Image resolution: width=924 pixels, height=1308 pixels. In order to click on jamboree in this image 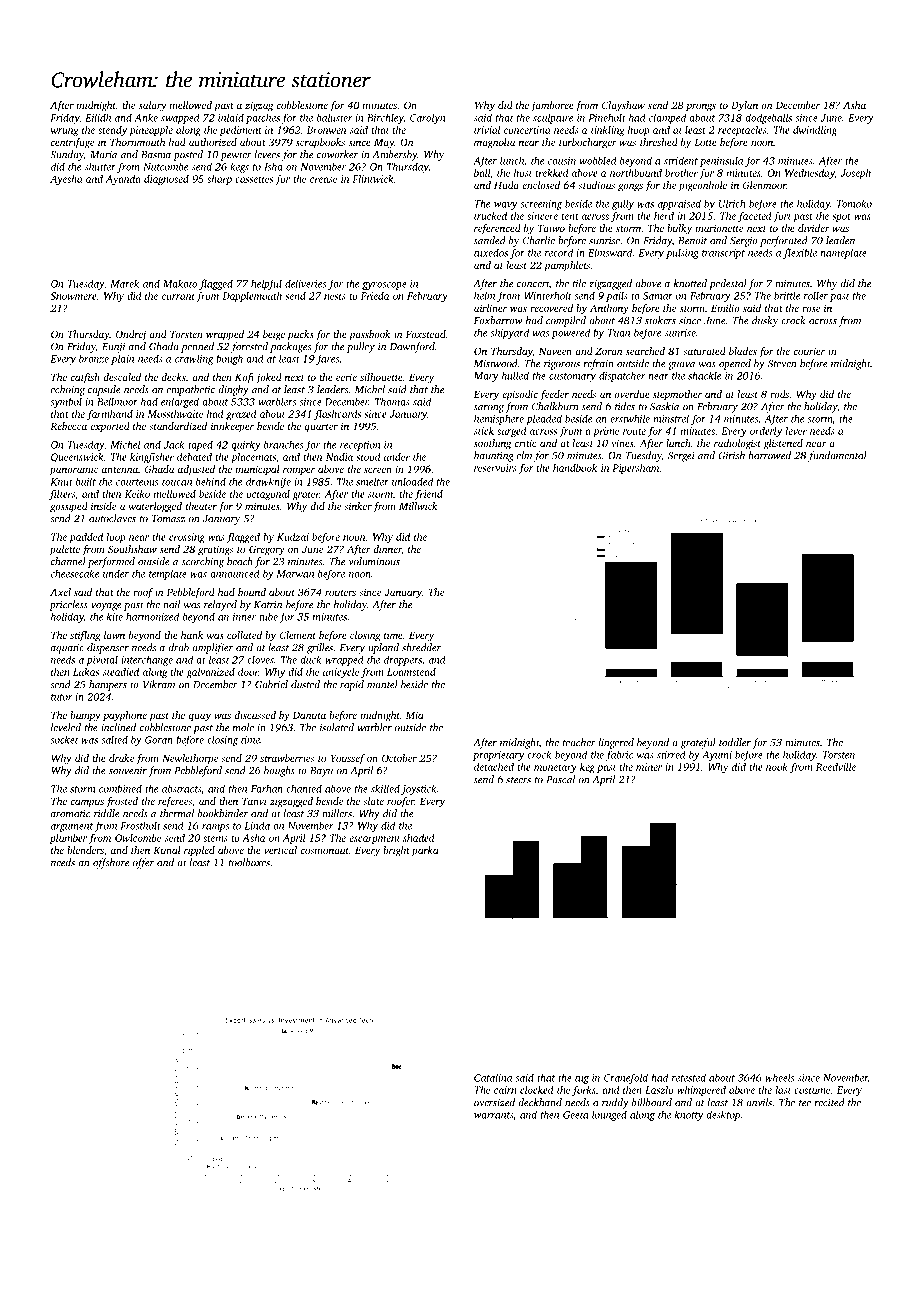, I will do `click(552, 106)`.
